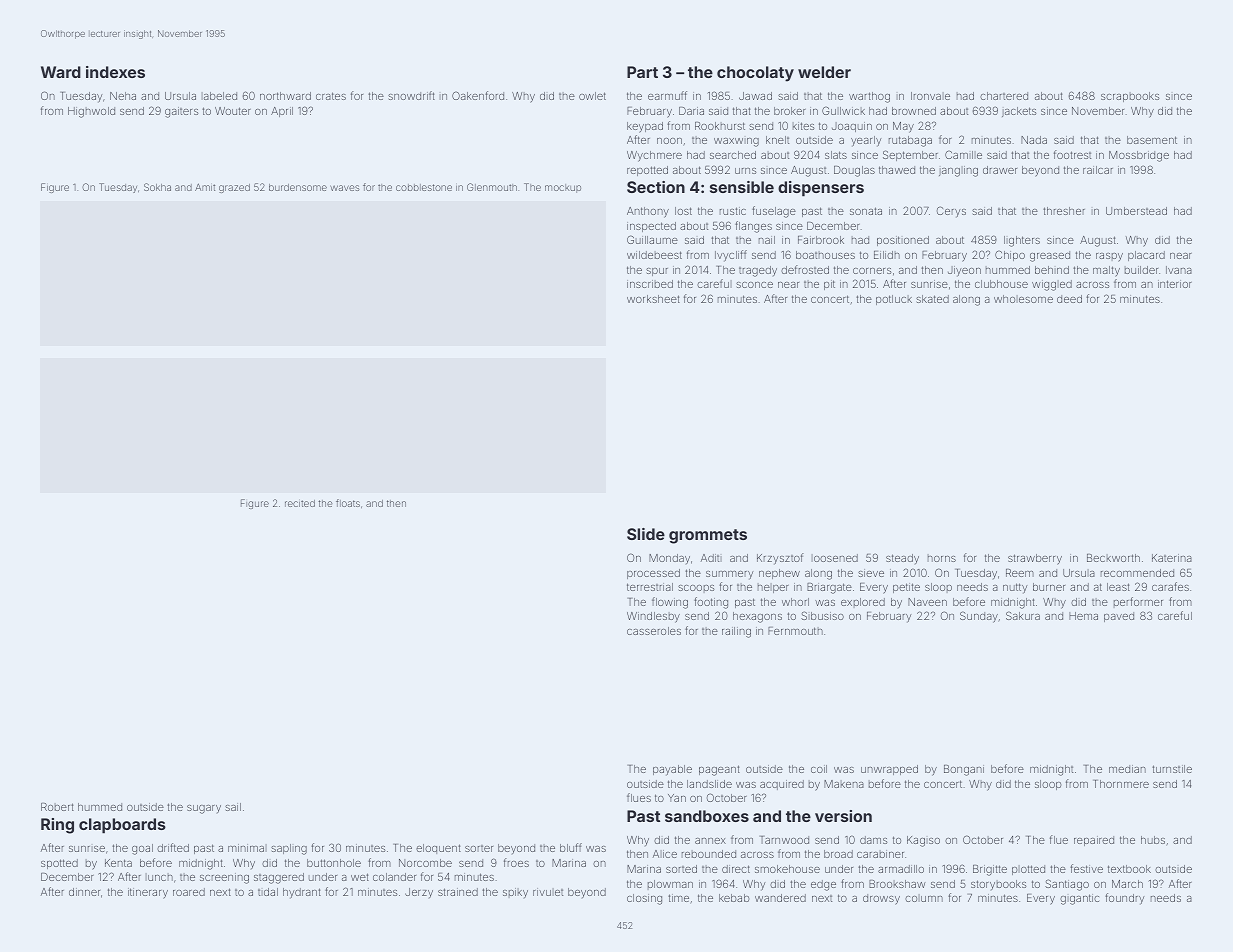 The height and width of the image is (952, 1233). I want to click on floats, so click(348, 503).
